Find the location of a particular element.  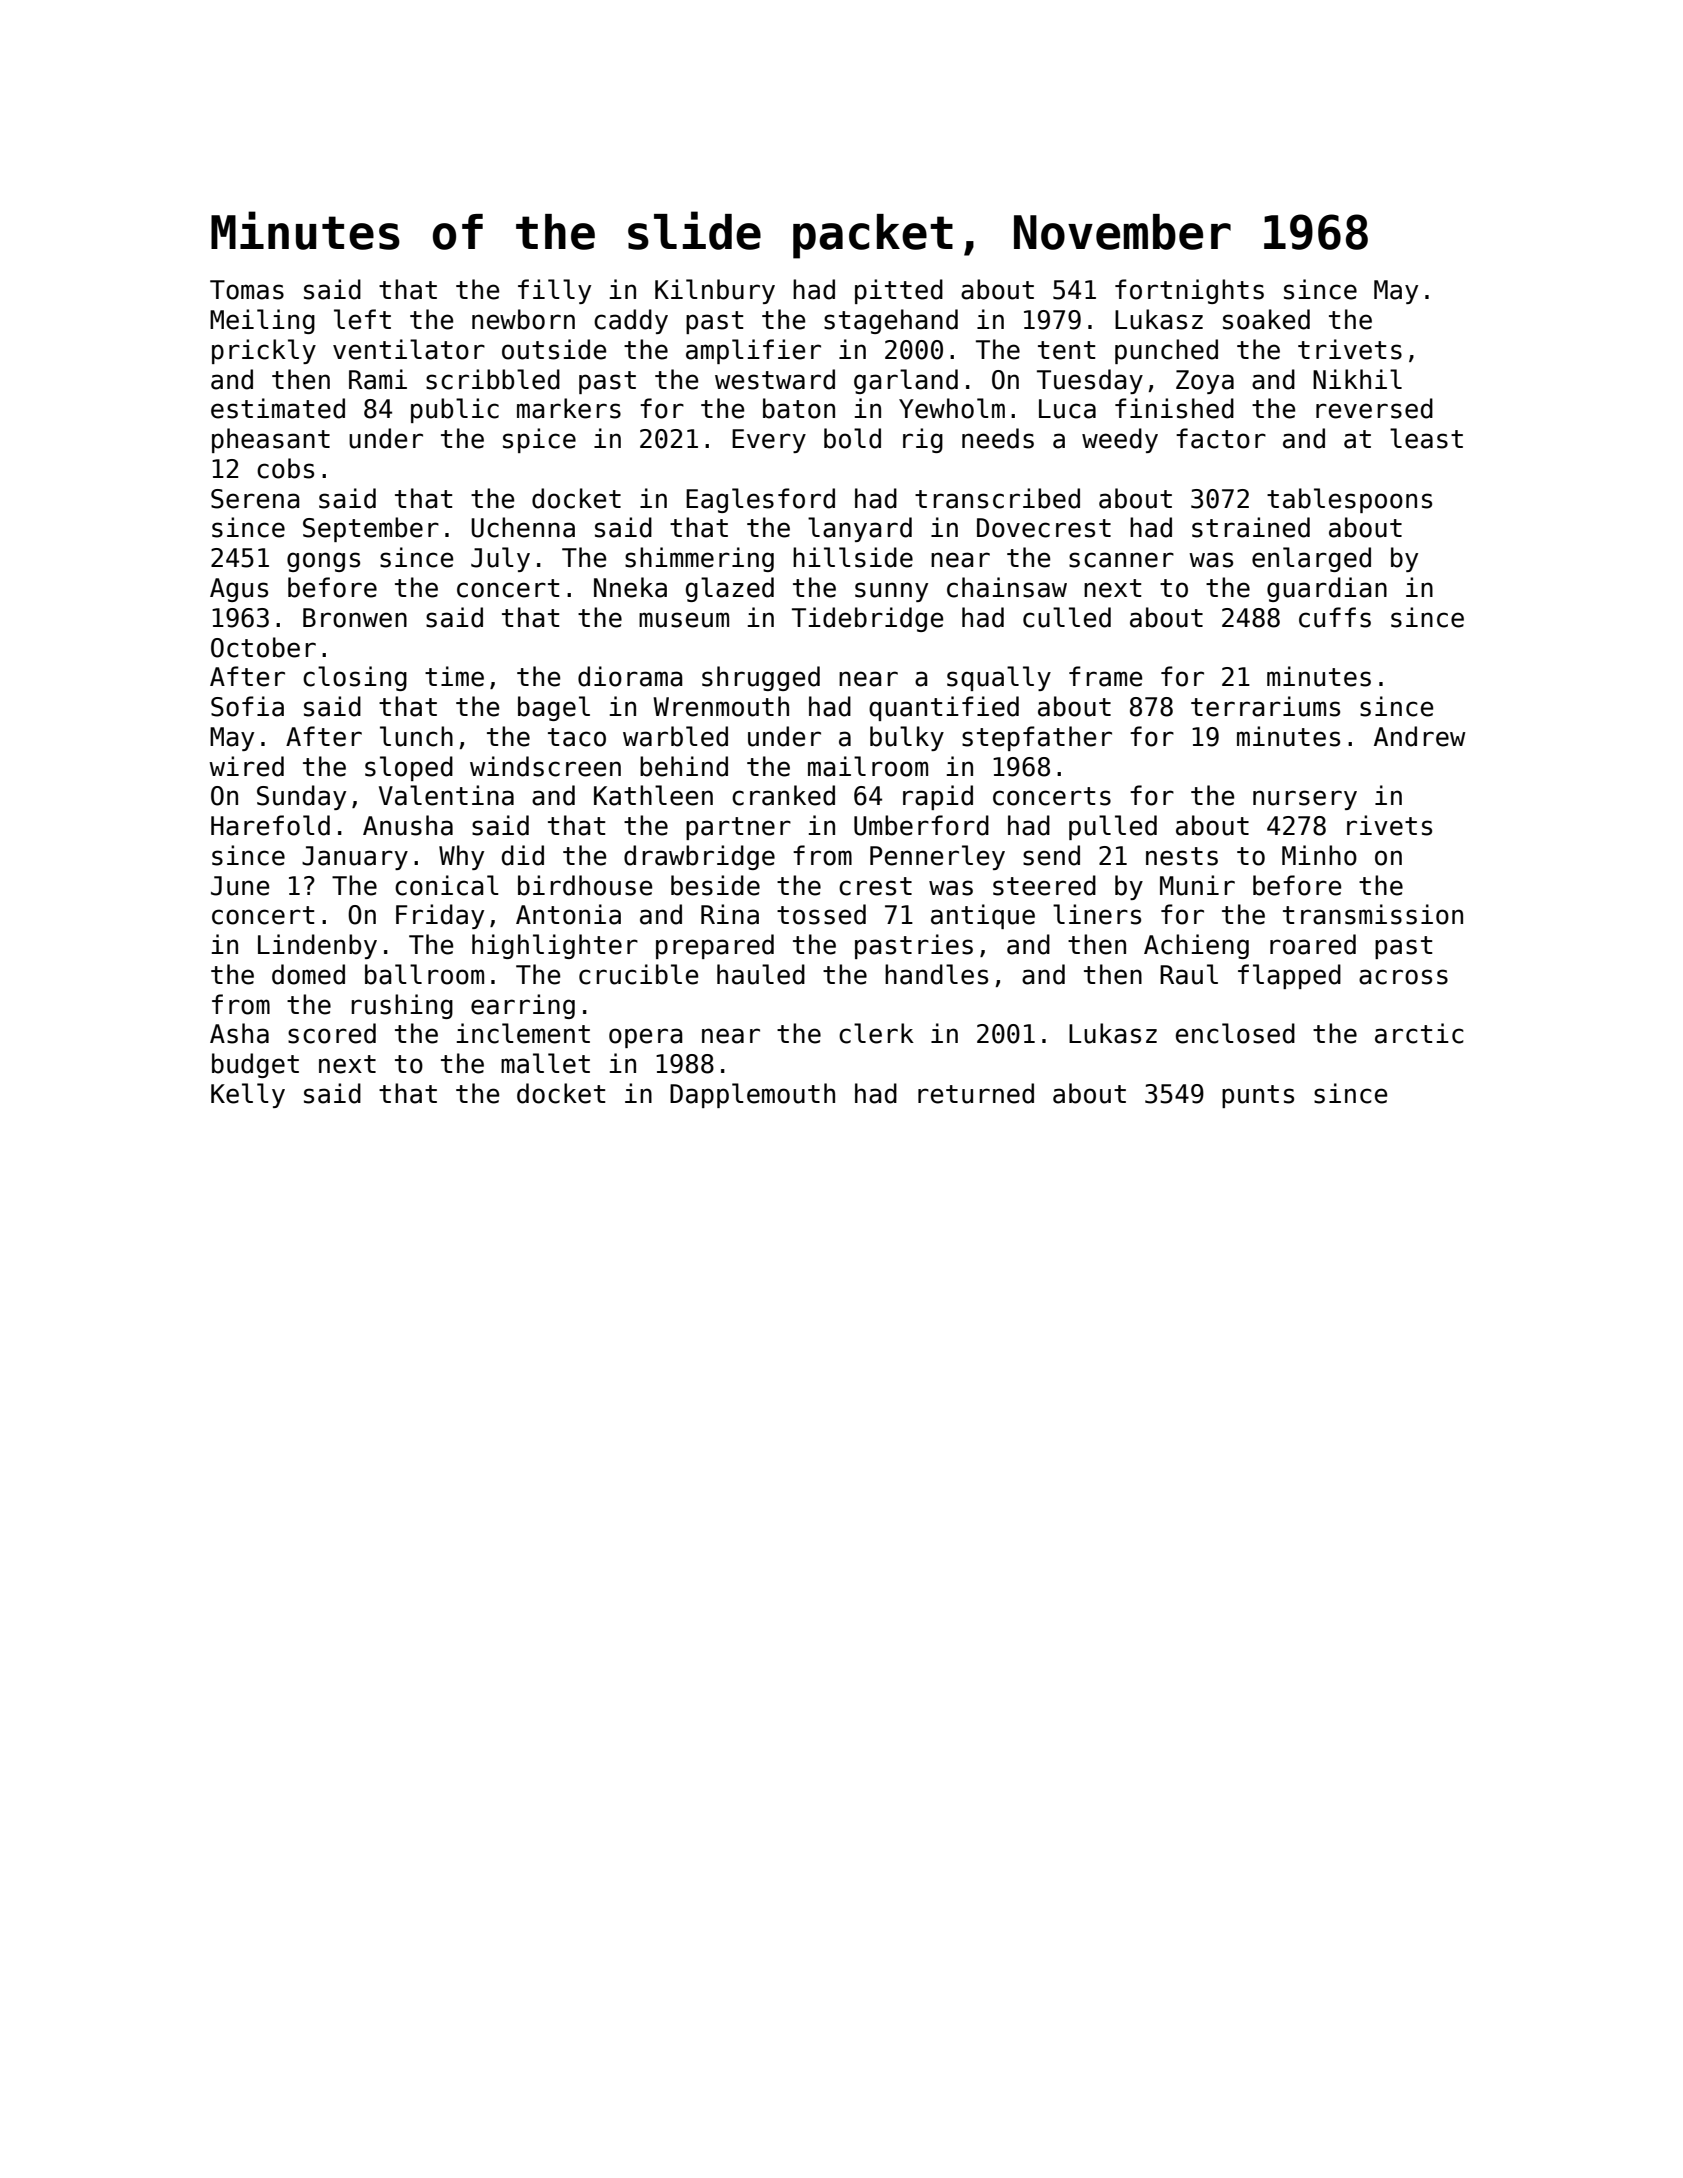

Dapplemouth is located at coordinates (752, 1095).
